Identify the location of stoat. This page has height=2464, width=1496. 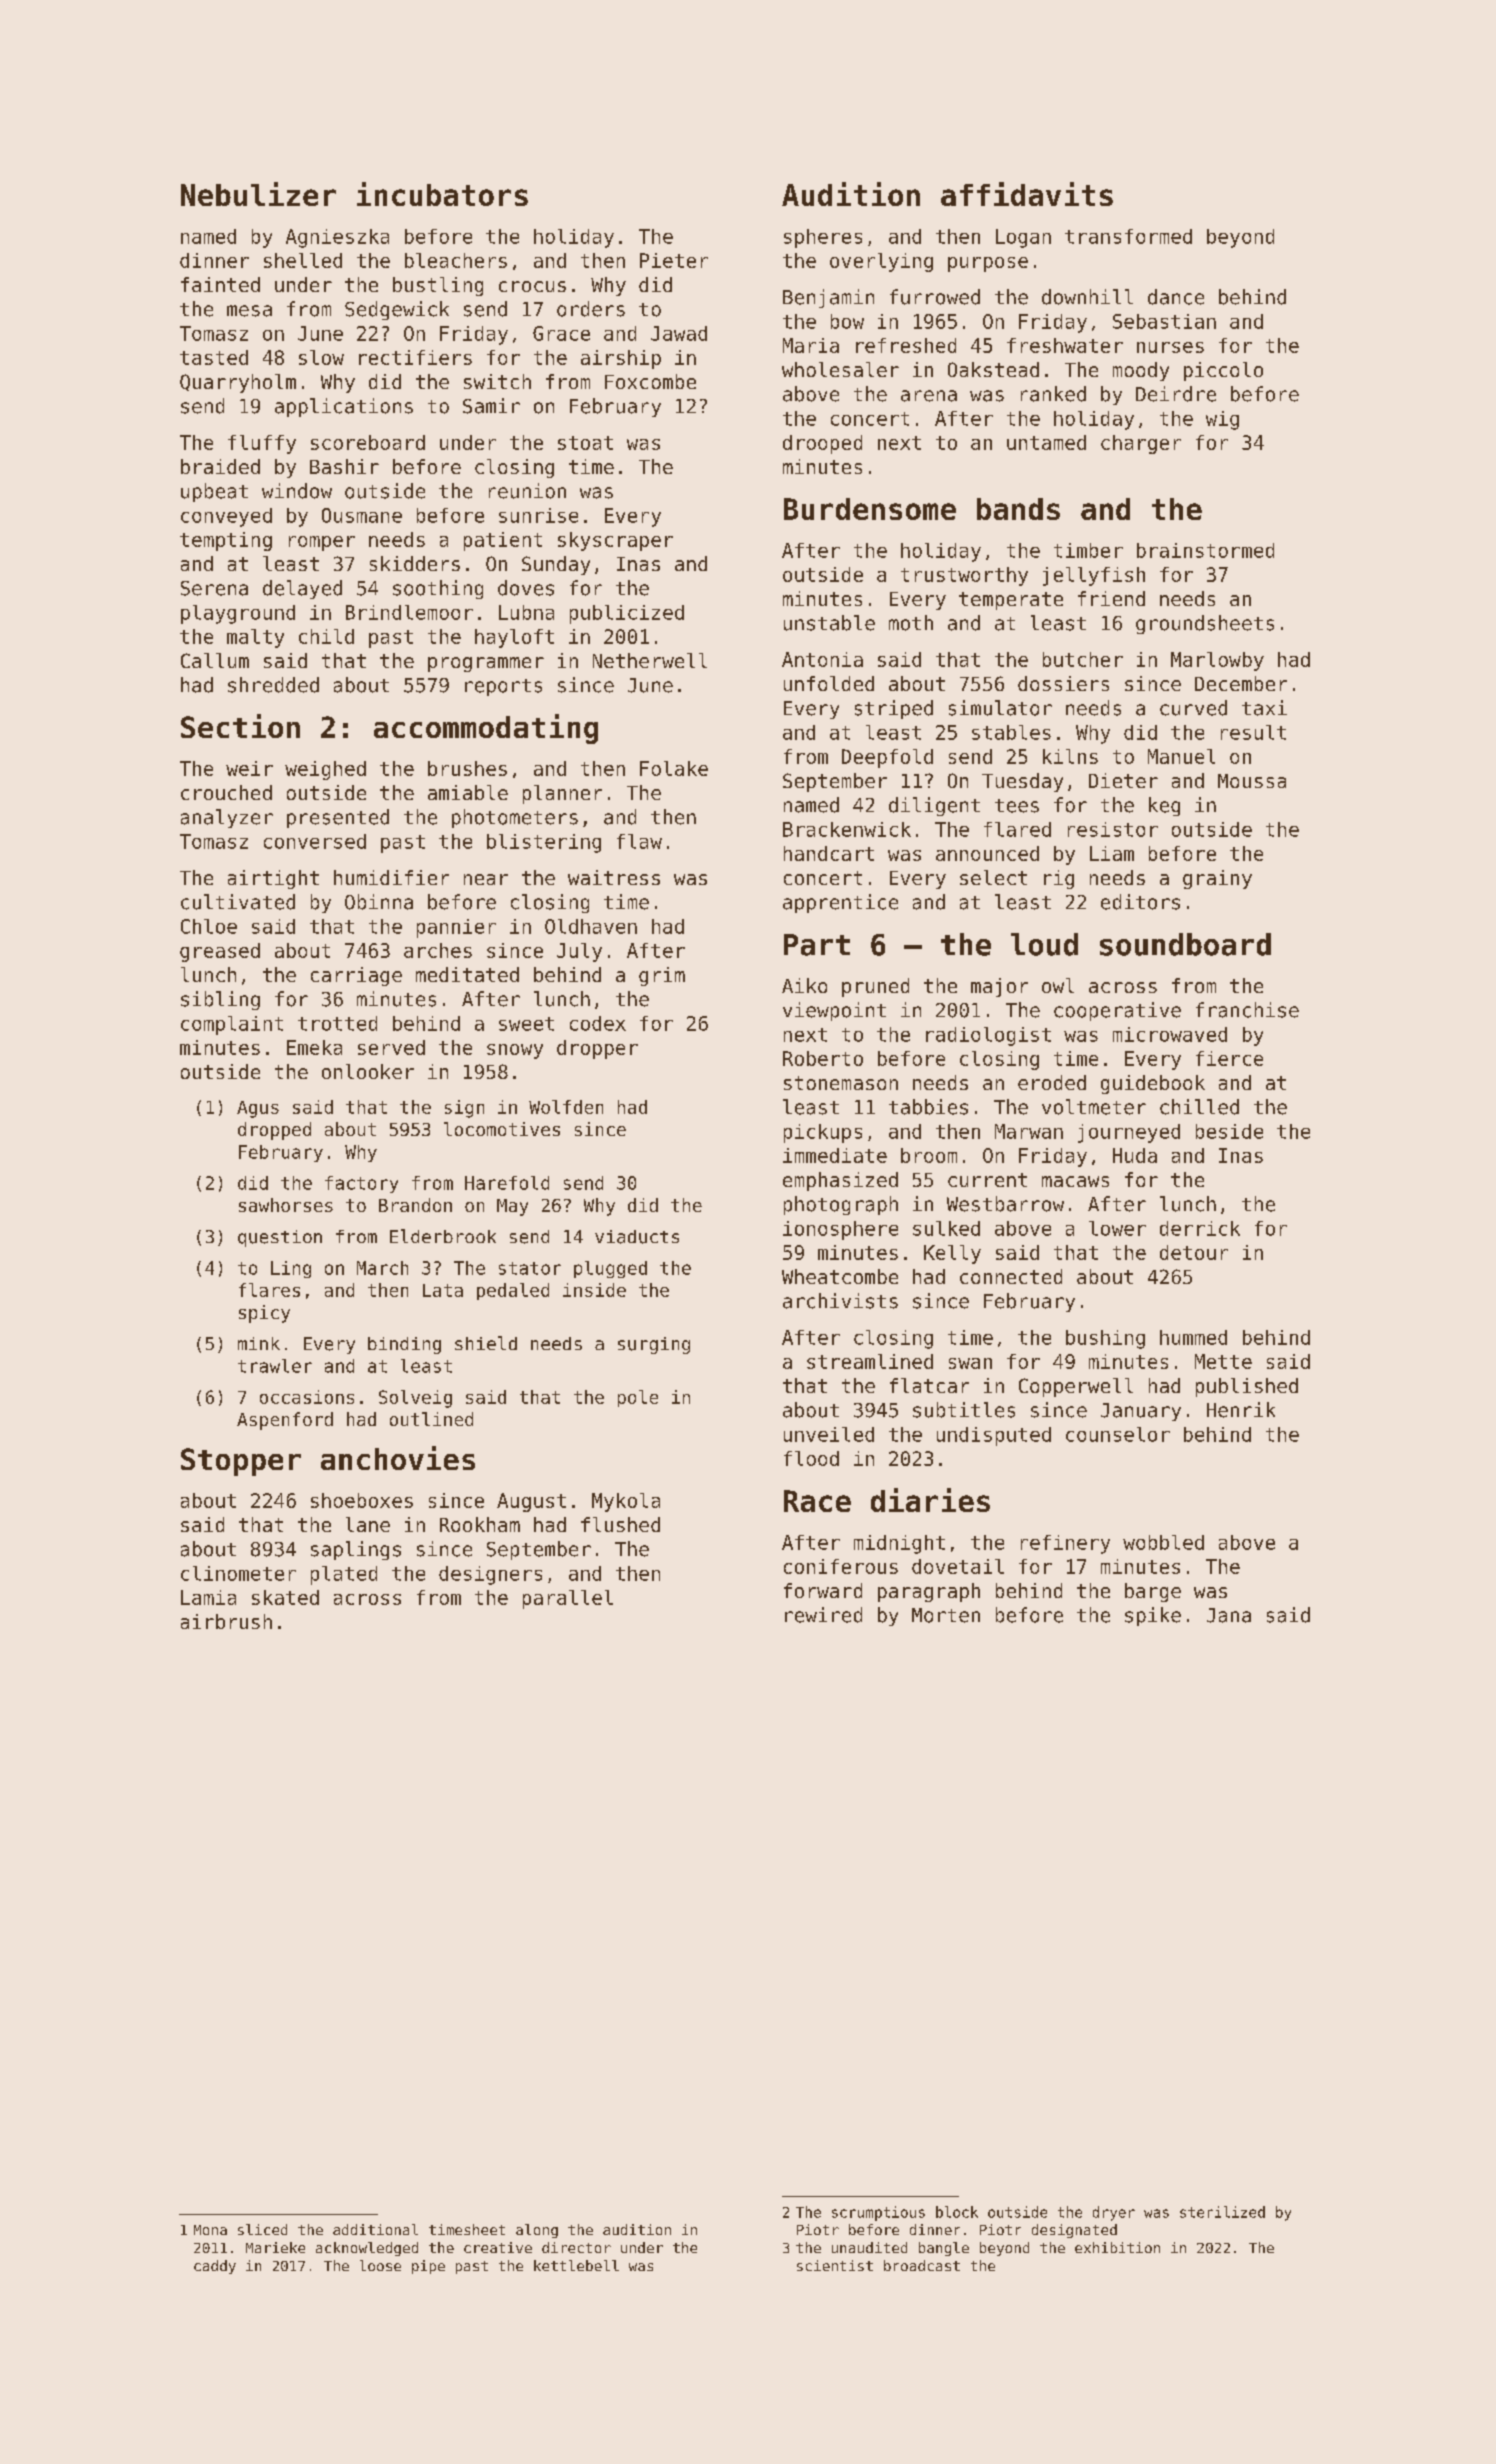
(585, 443).
